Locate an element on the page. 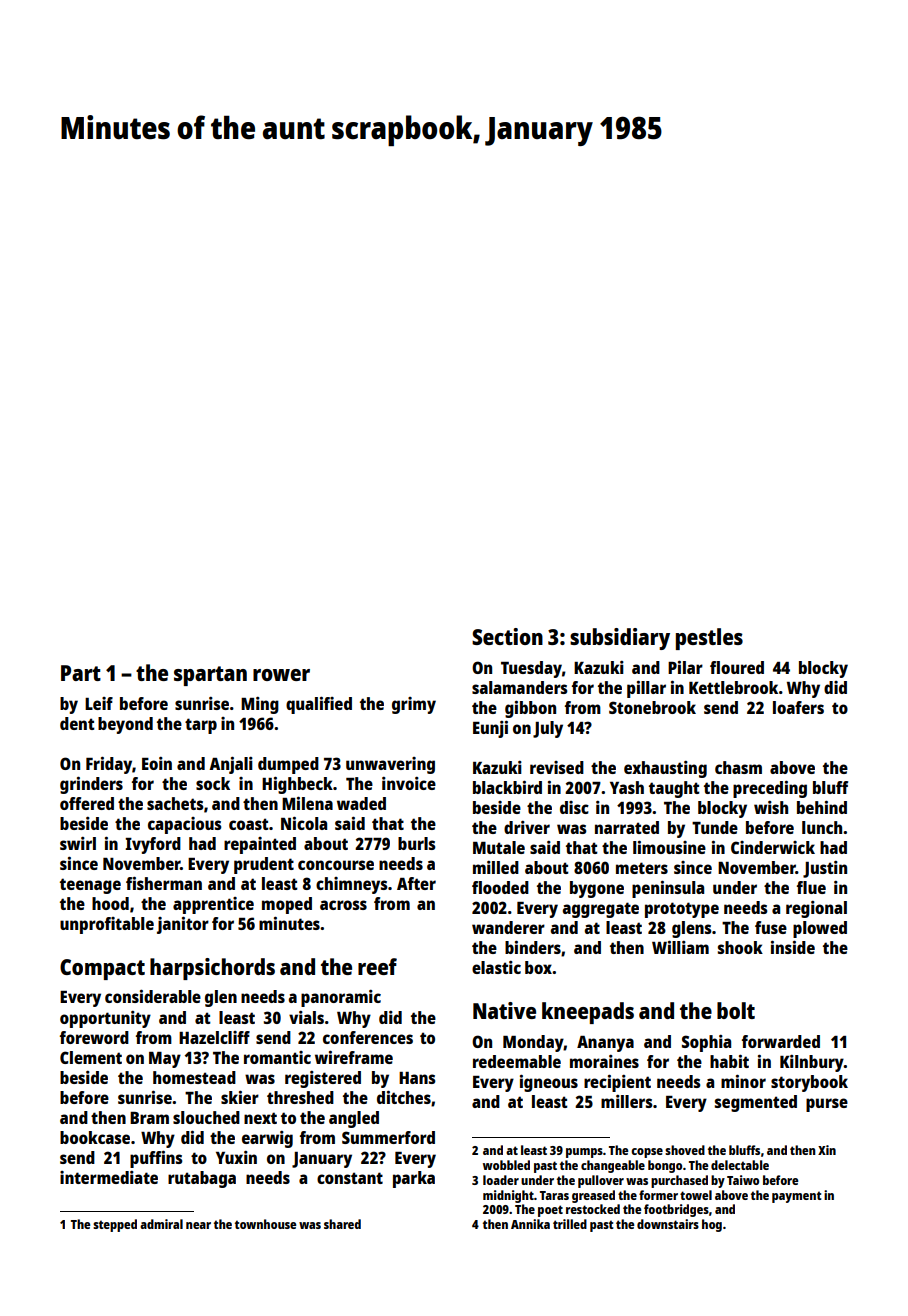  Summerford is located at coordinates (388, 1137).
